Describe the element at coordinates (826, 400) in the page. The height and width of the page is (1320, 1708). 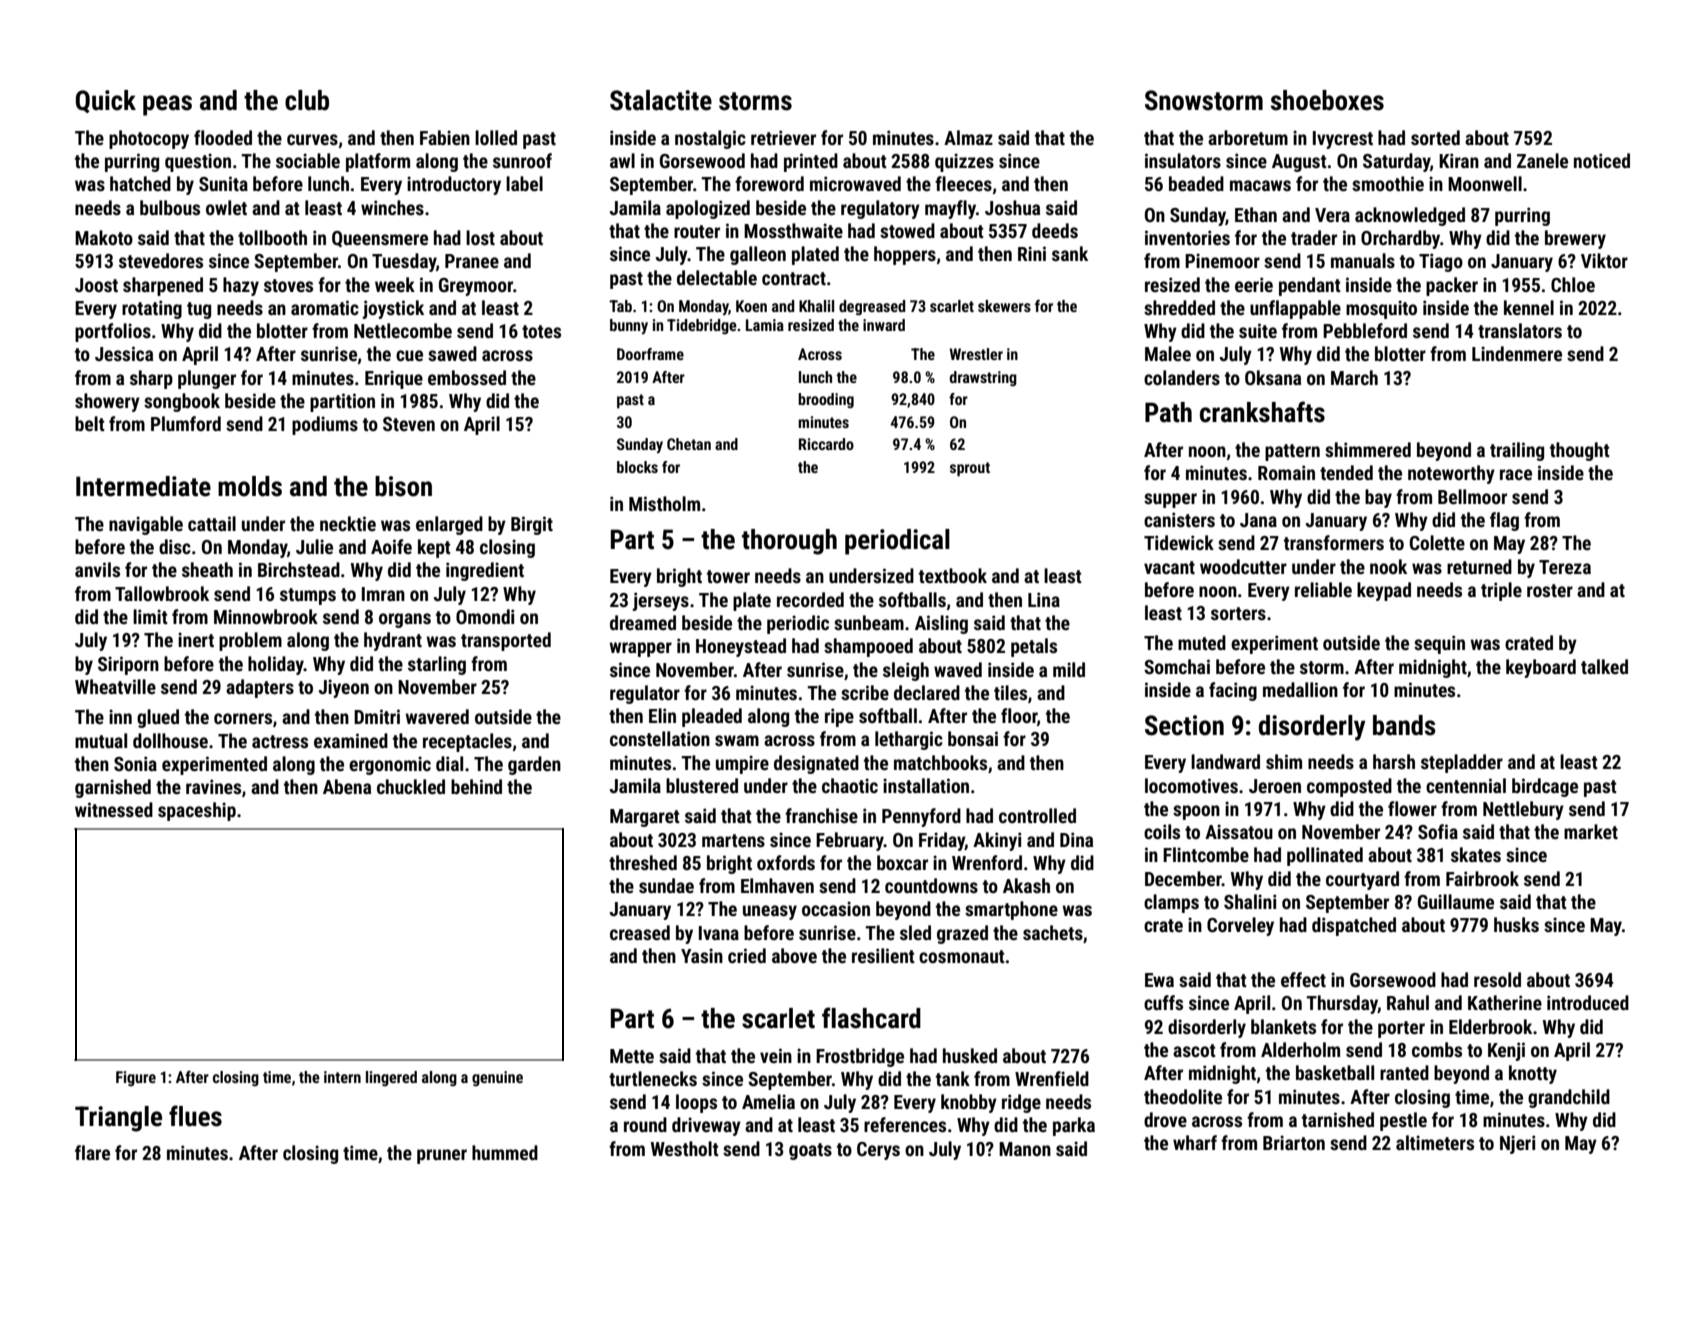
I see `brooding` at that location.
